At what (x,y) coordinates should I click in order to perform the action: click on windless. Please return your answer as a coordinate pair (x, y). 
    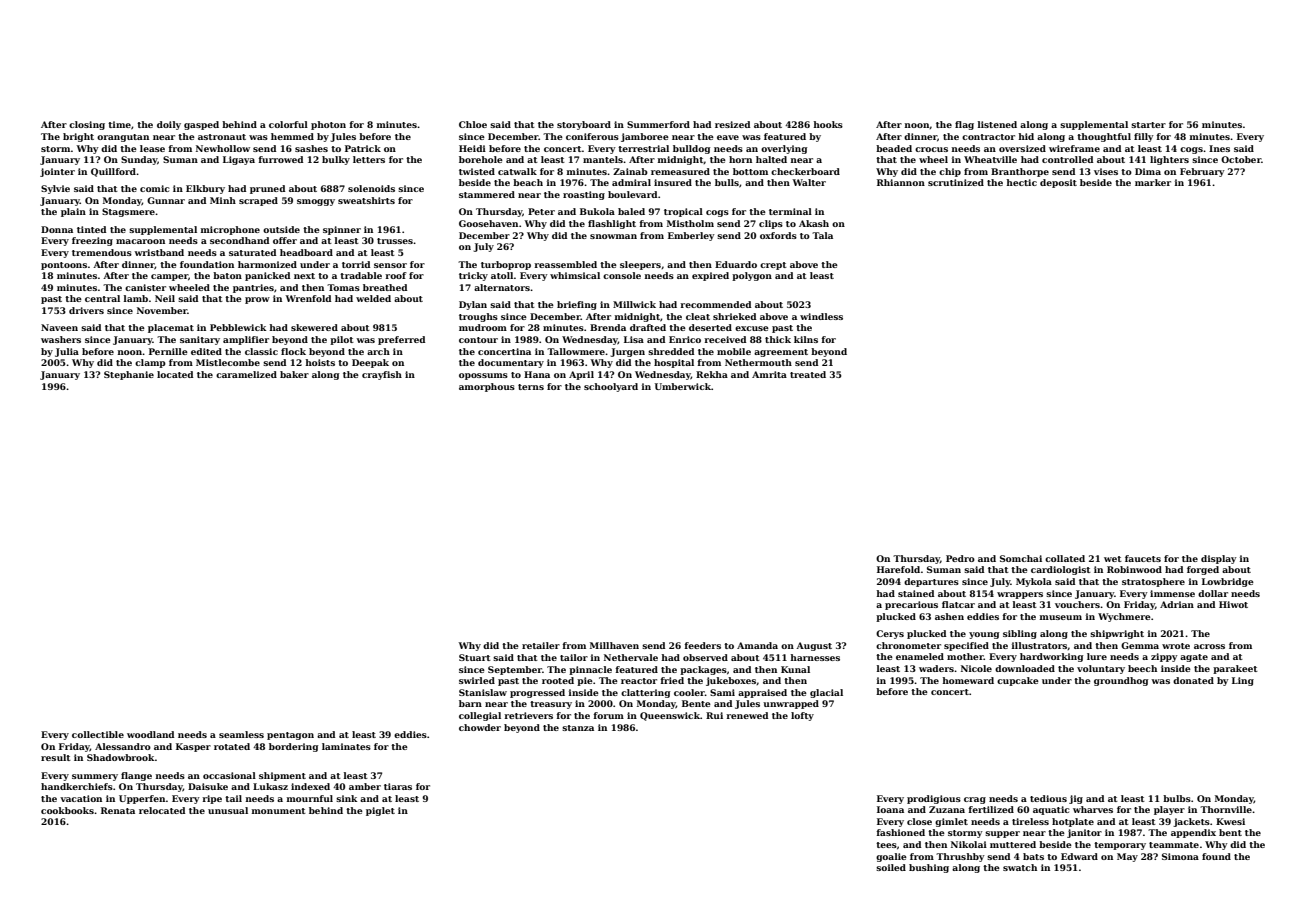
    Looking at the image, I should click on (821, 316).
